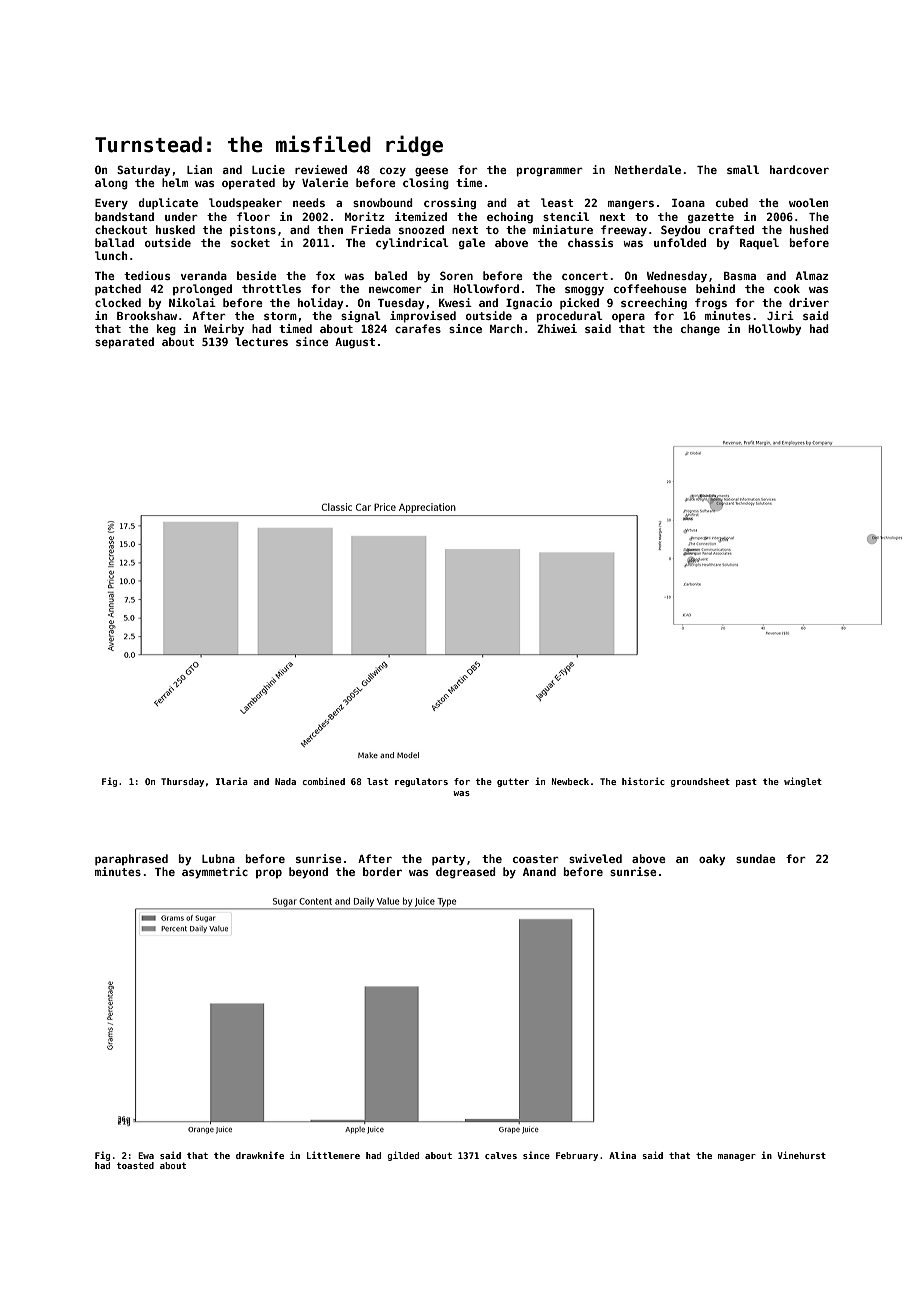  I want to click on geese, so click(431, 172).
